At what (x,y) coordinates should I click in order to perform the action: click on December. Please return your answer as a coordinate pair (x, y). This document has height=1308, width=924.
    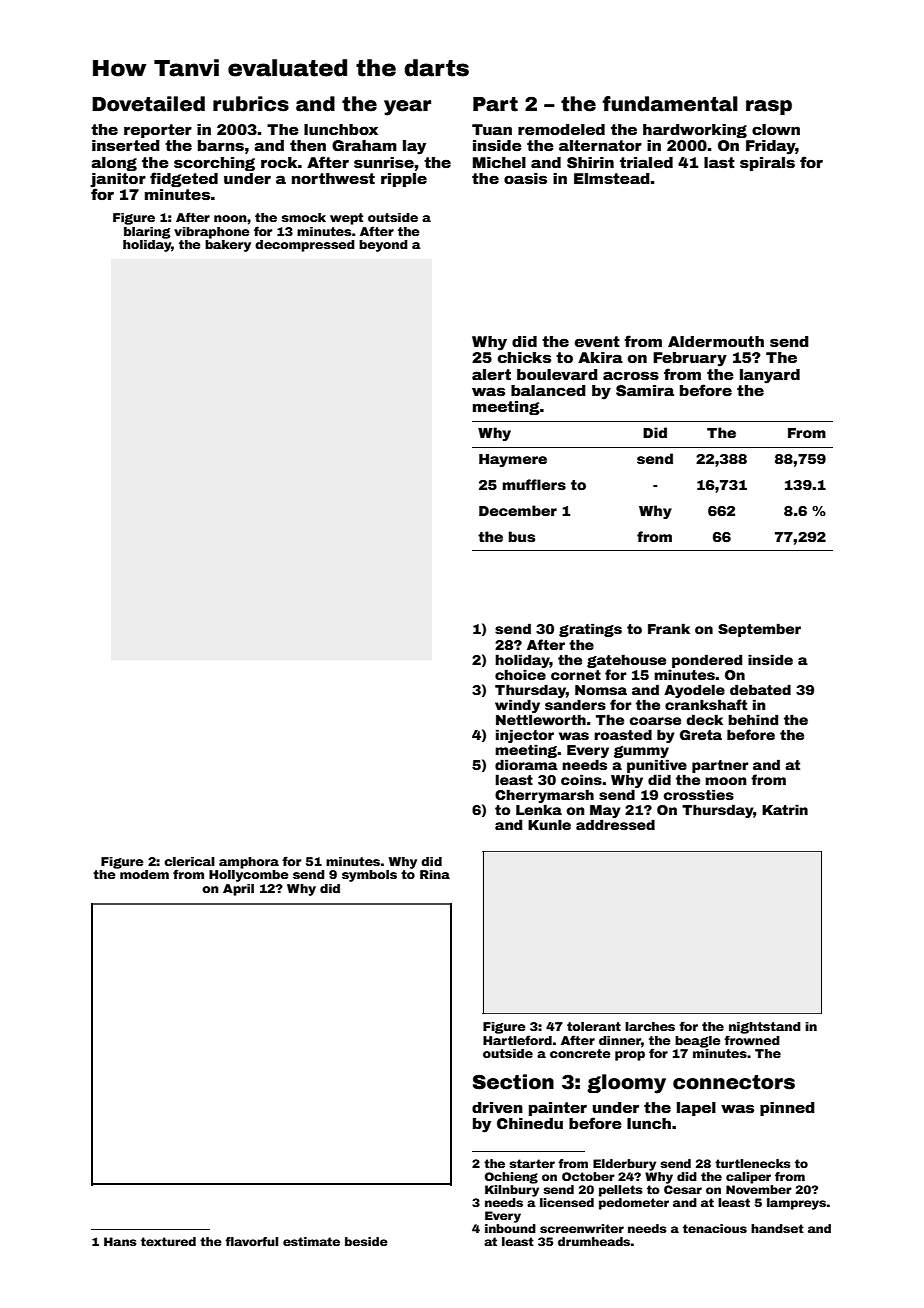
    Looking at the image, I should click on (518, 510).
